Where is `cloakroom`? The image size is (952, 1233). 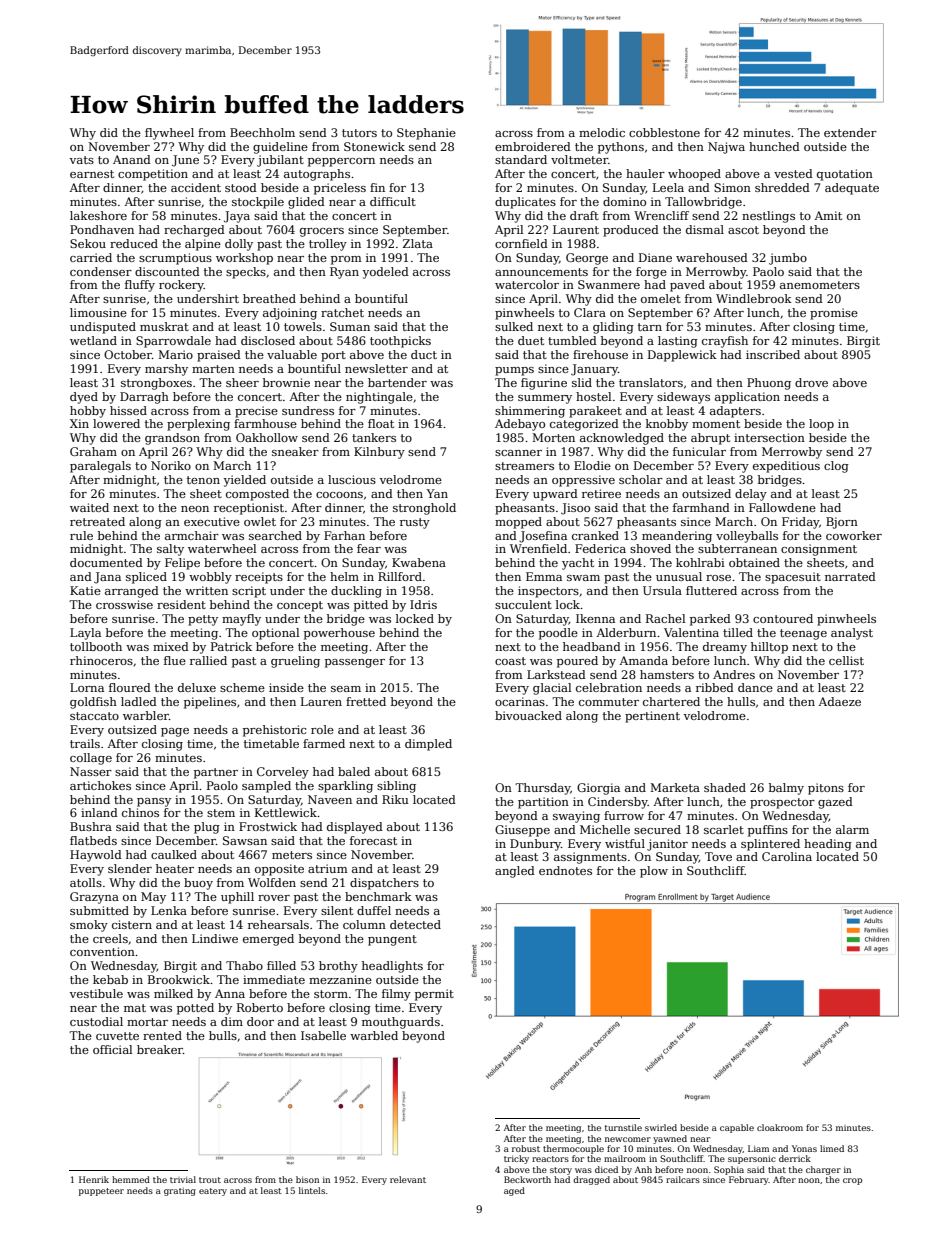 cloakroom is located at coordinates (780, 1127).
